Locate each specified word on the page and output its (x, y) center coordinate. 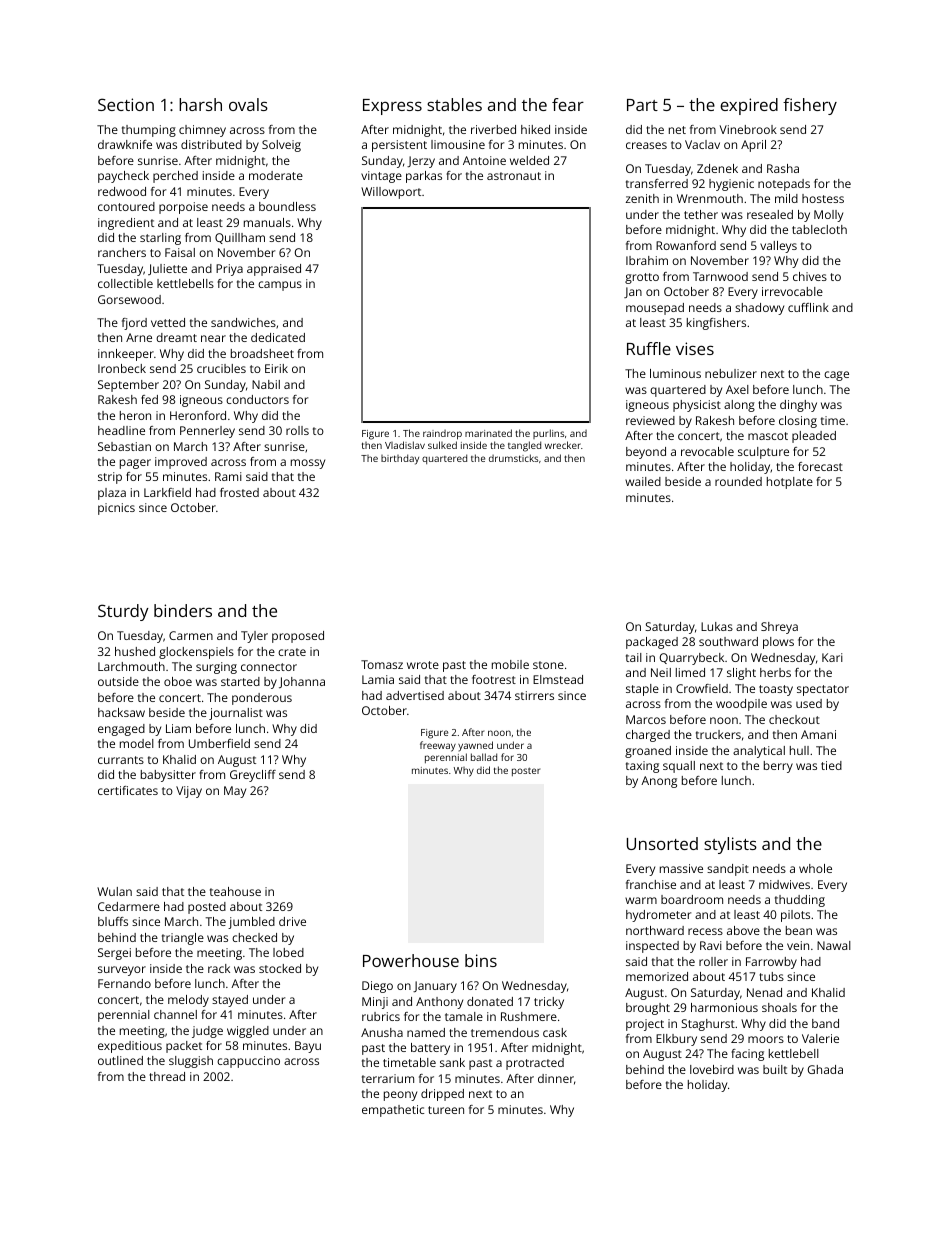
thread (167, 1076)
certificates (128, 790)
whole (815, 868)
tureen (446, 1110)
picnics (116, 509)
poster (526, 772)
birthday (400, 459)
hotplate (790, 483)
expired (749, 106)
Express (392, 107)
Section (126, 104)
